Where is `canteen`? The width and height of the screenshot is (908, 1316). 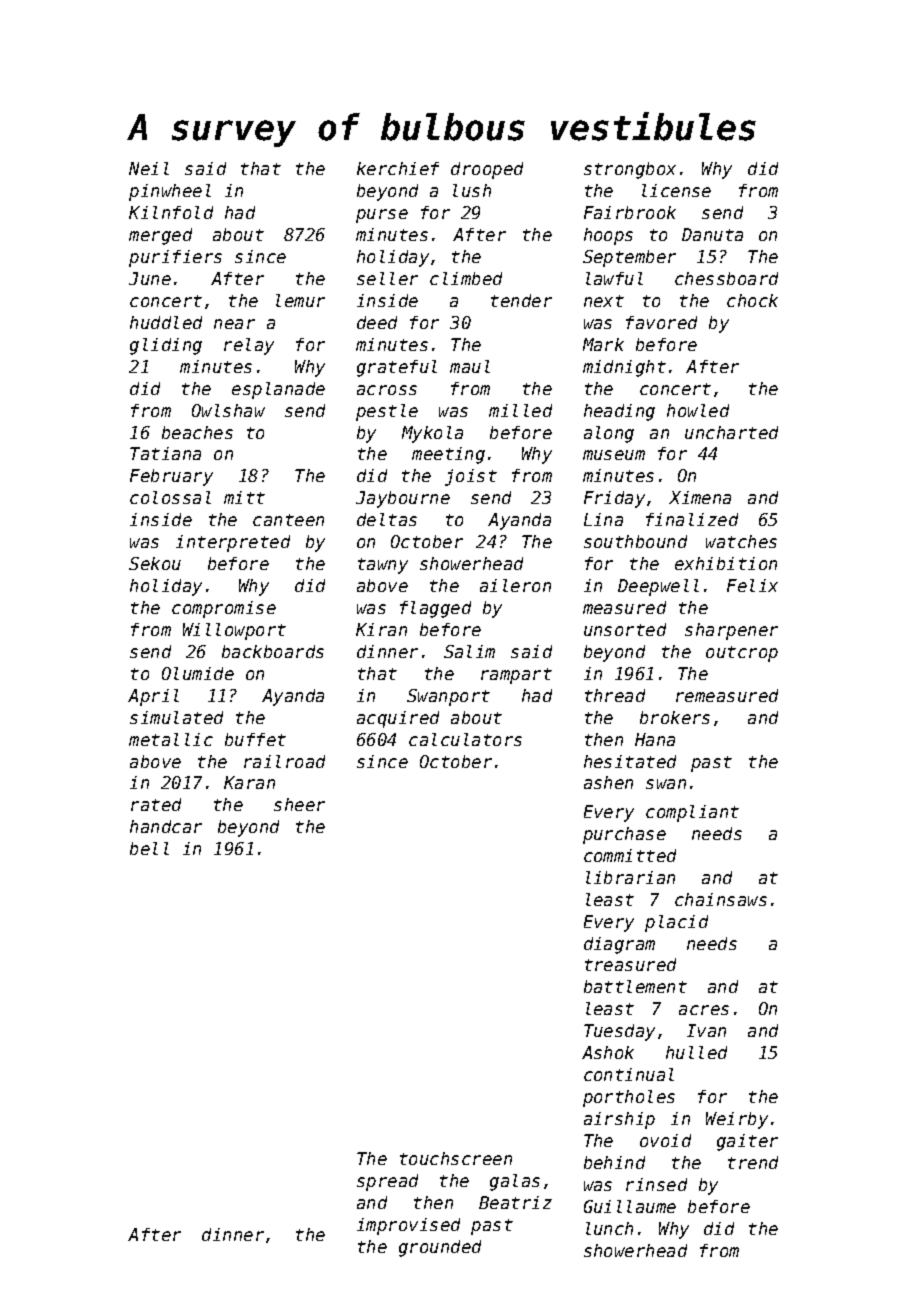 canteen is located at coordinates (288, 520).
